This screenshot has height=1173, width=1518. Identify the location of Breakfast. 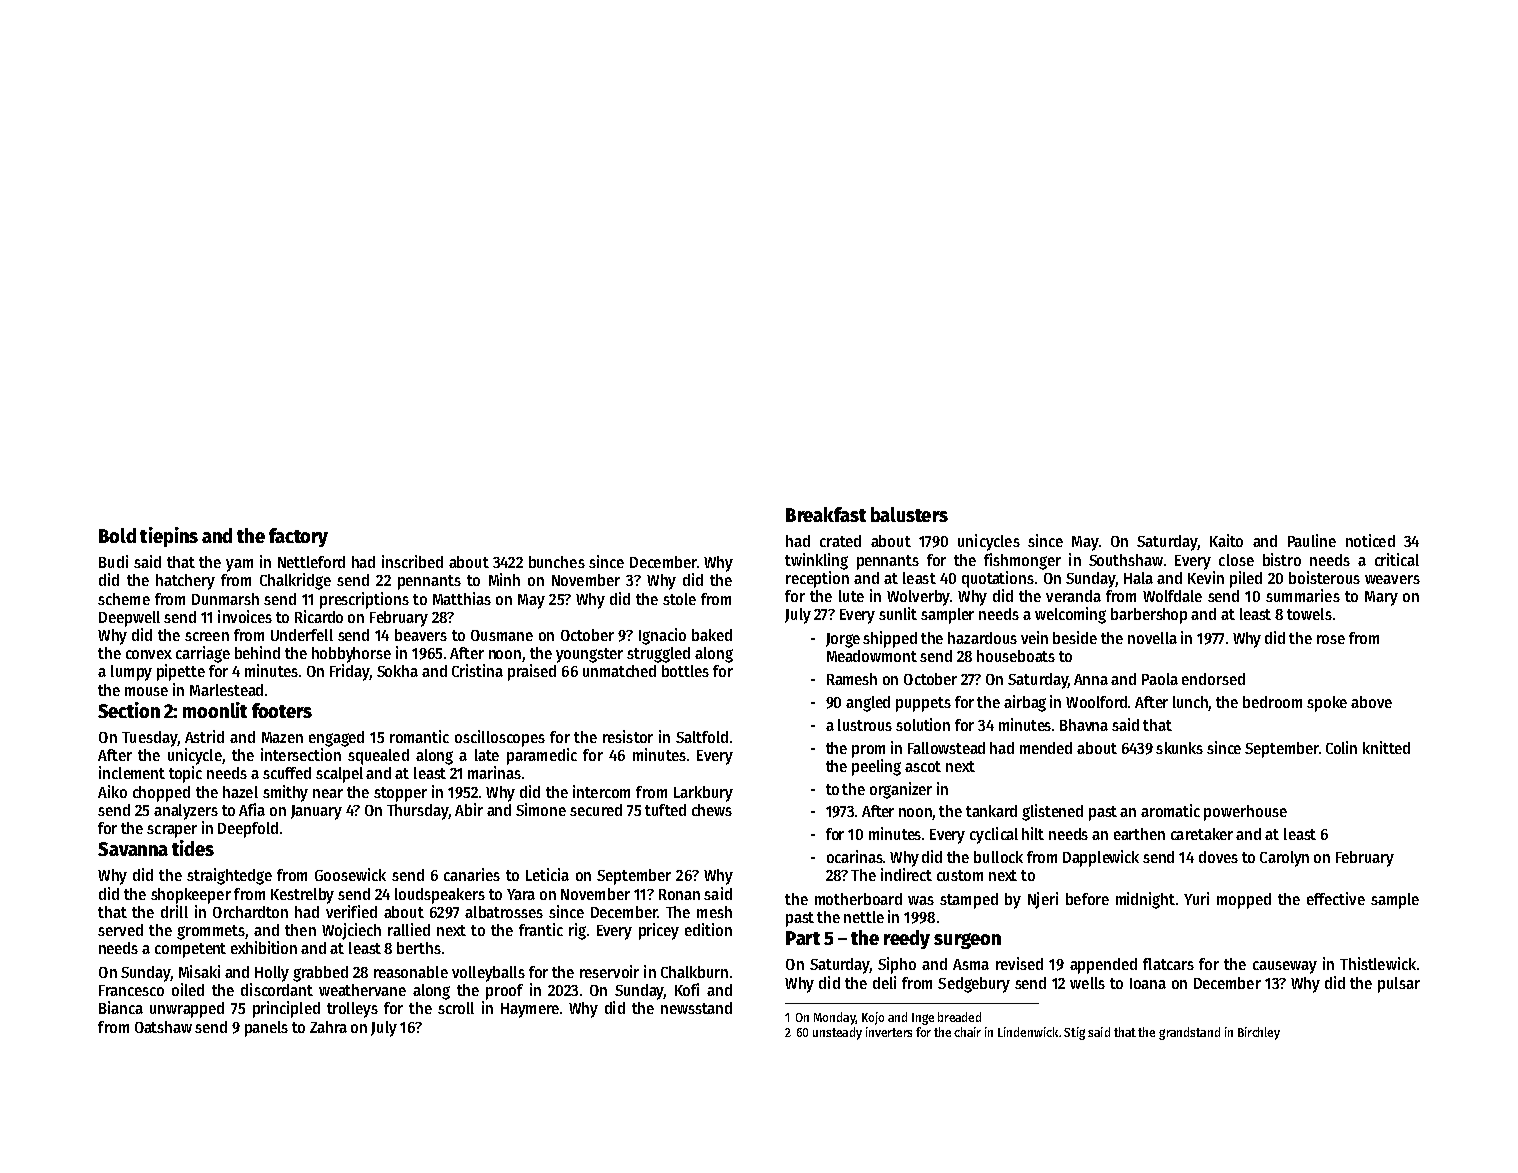
(826, 514).
